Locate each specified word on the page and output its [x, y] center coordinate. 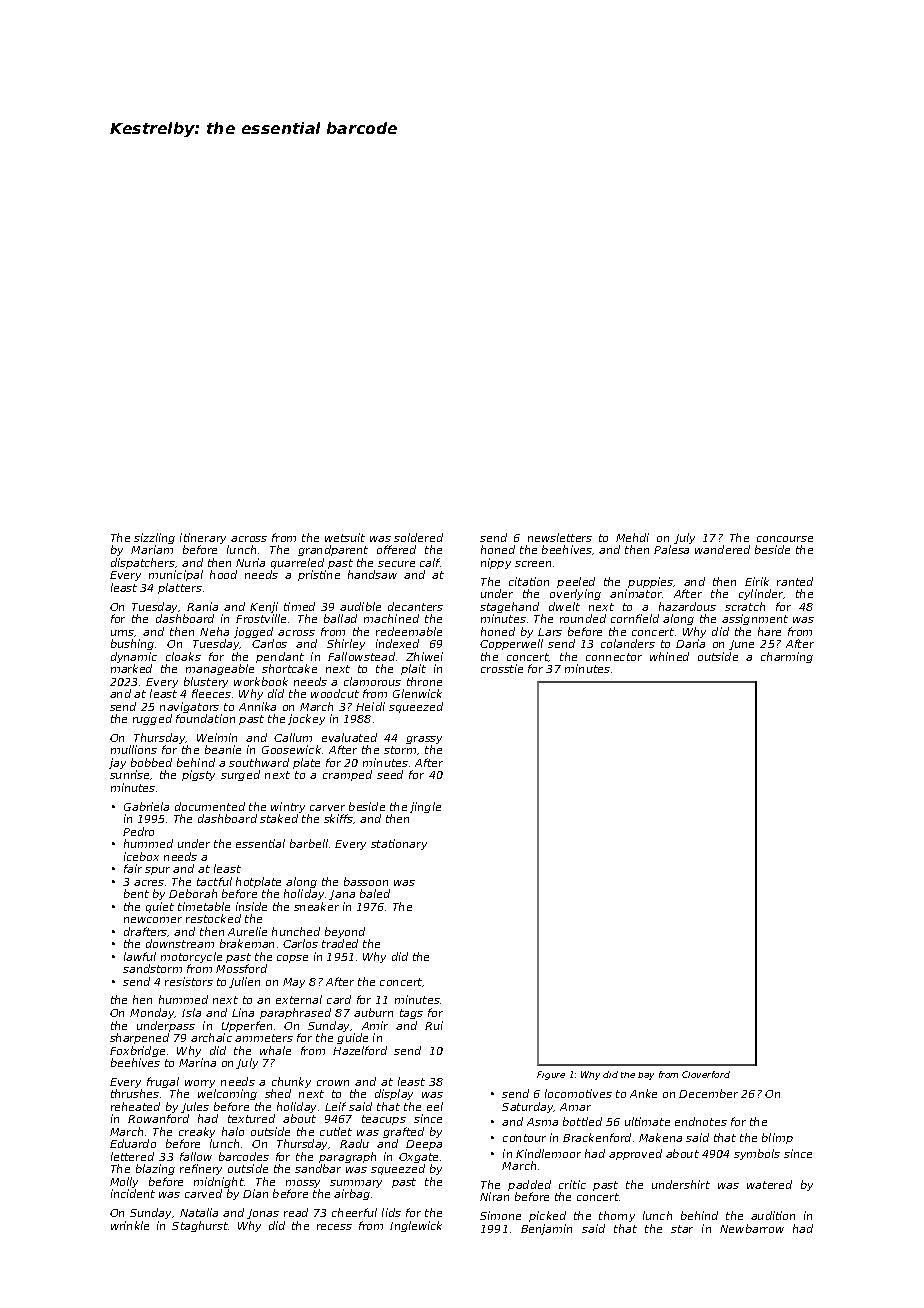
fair [133, 868]
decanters [415, 606]
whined [669, 656]
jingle [425, 807]
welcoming [227, 1094]
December [708, 1093]
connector [614, 657]
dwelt [564, 606]
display [394, 1094]
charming [787, 657]
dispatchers [143, 563]
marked [131, 668]
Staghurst [200, 1226]
